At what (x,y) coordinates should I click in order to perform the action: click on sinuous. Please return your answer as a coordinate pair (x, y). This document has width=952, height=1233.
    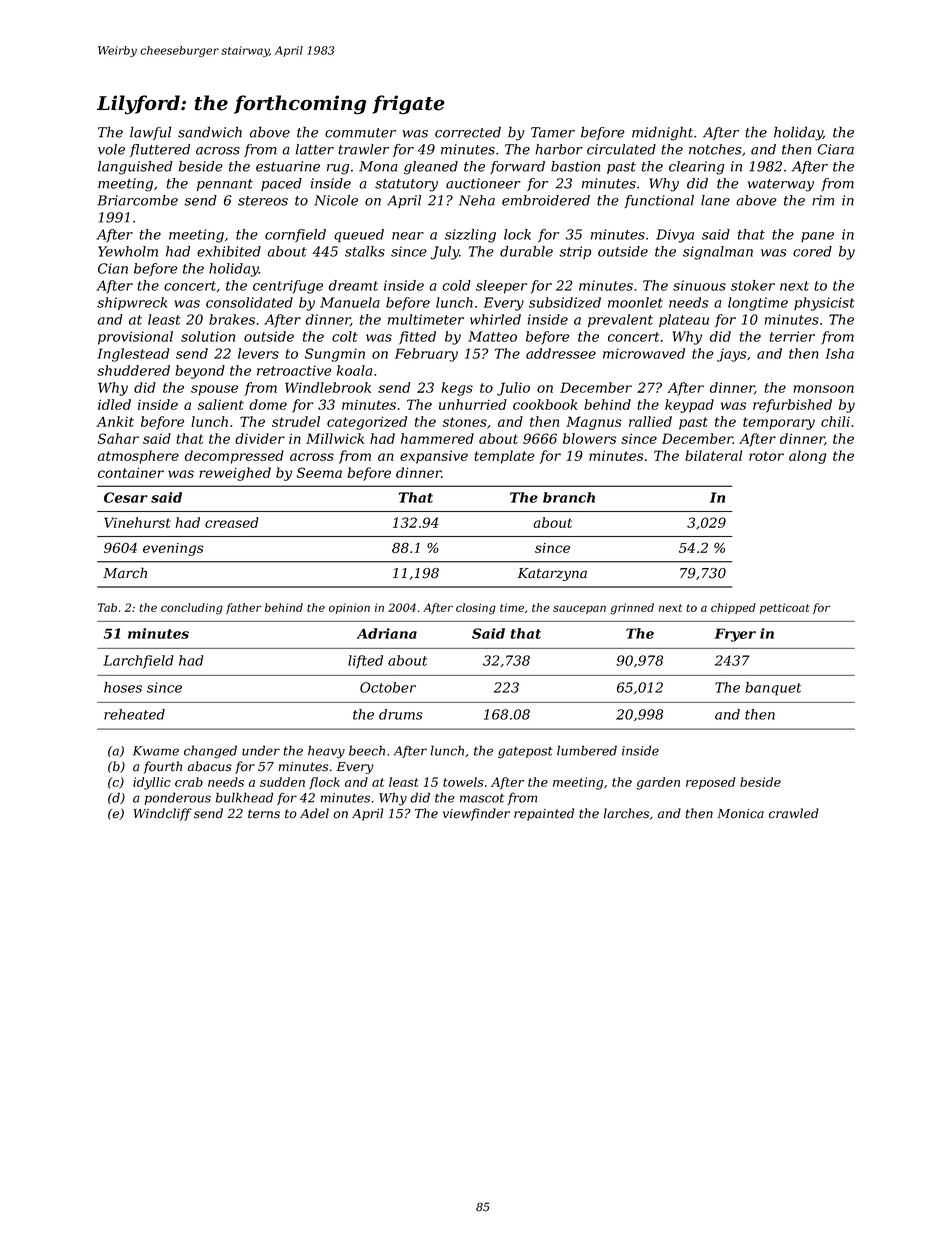
    Looking at the image, I should click on (699, 285).
